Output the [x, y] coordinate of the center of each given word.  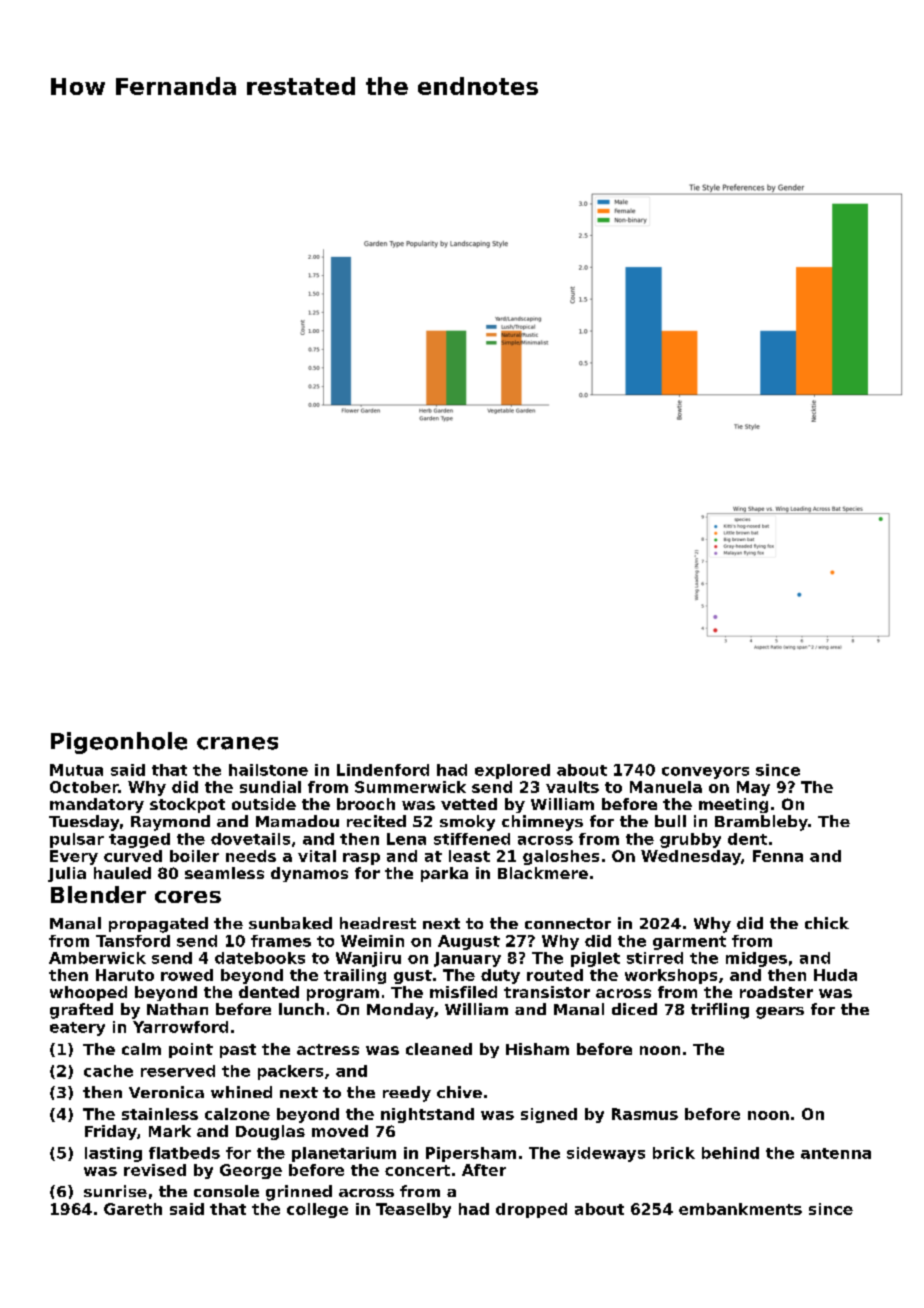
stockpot [187, 805]
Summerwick [410, 787]
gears [780, 1013]
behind [730, 1153]
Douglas [270, 1132]
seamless [224, 873]
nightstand [427, 1115]
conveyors [705, 773]
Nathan [177, 1009]
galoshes [561, 857]
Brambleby [761, 823]
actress [328, 1049]
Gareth [133, 1209]
